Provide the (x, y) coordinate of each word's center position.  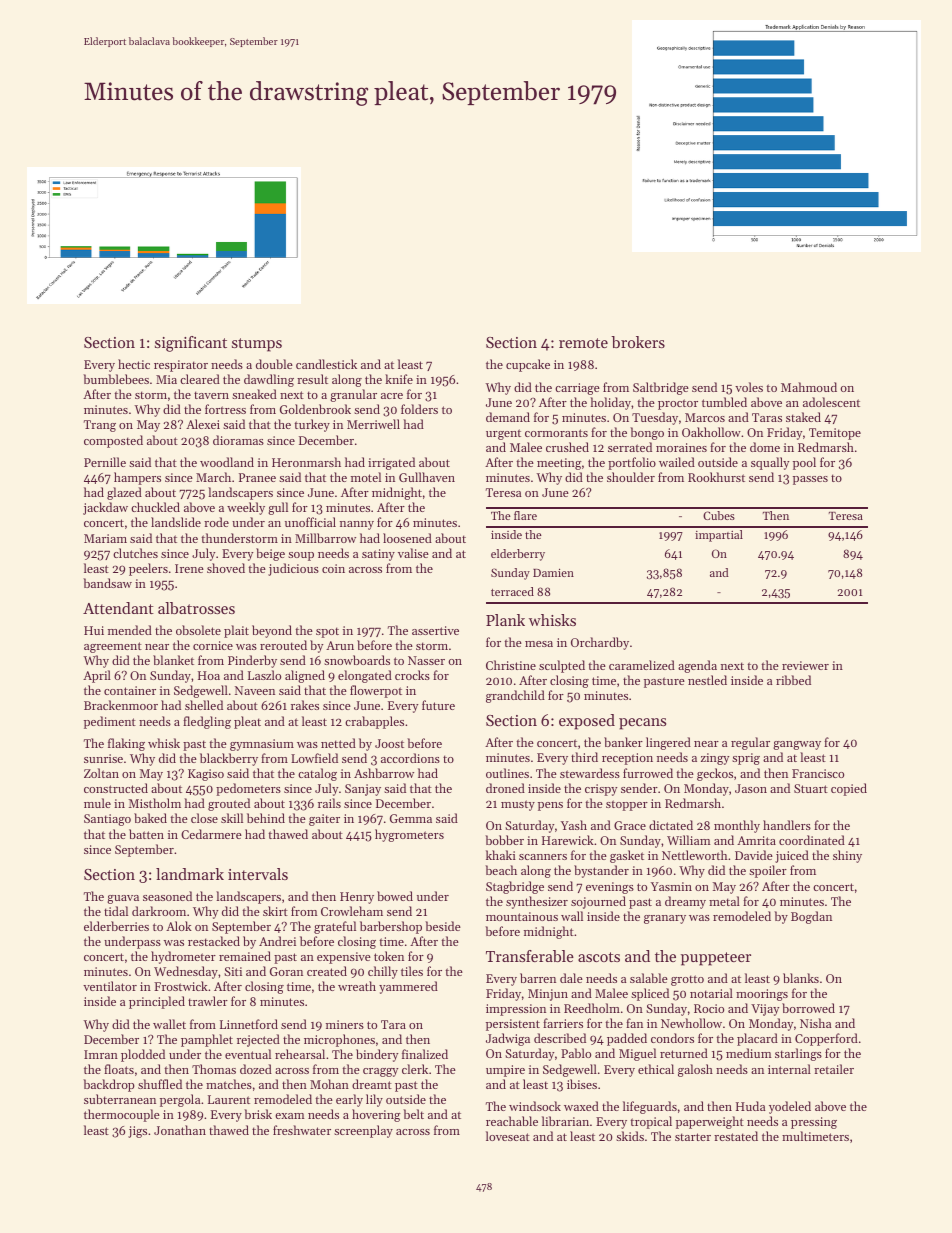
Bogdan (811, 917)
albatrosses (196, 608)
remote (583, 343)
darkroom (159, 911)
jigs (137, 1132)
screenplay (363, 1131)
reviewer (805, 665)
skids (630, 1136)
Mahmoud (809, 387)
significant (191, 344)
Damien (553, 572)
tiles (412, 971)
